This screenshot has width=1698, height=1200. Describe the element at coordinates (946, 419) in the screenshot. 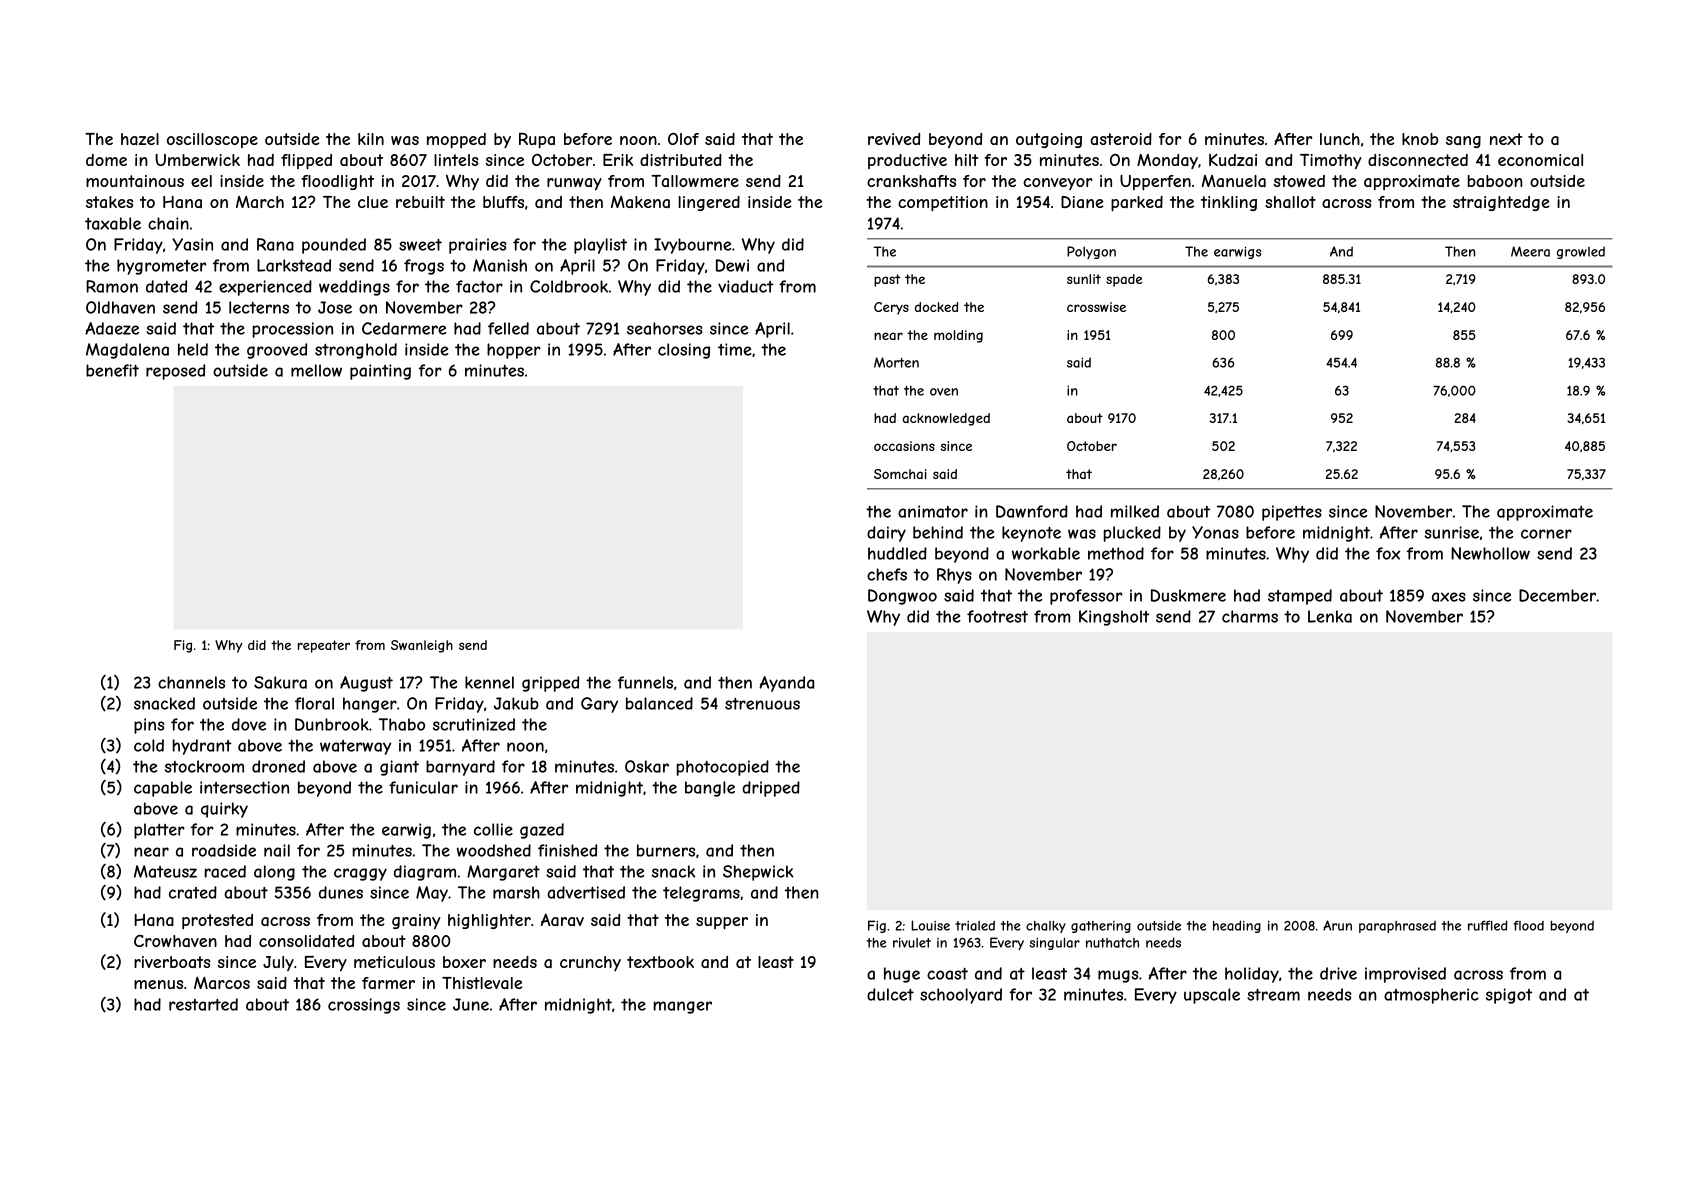

I see `acknowledged` at that location.
